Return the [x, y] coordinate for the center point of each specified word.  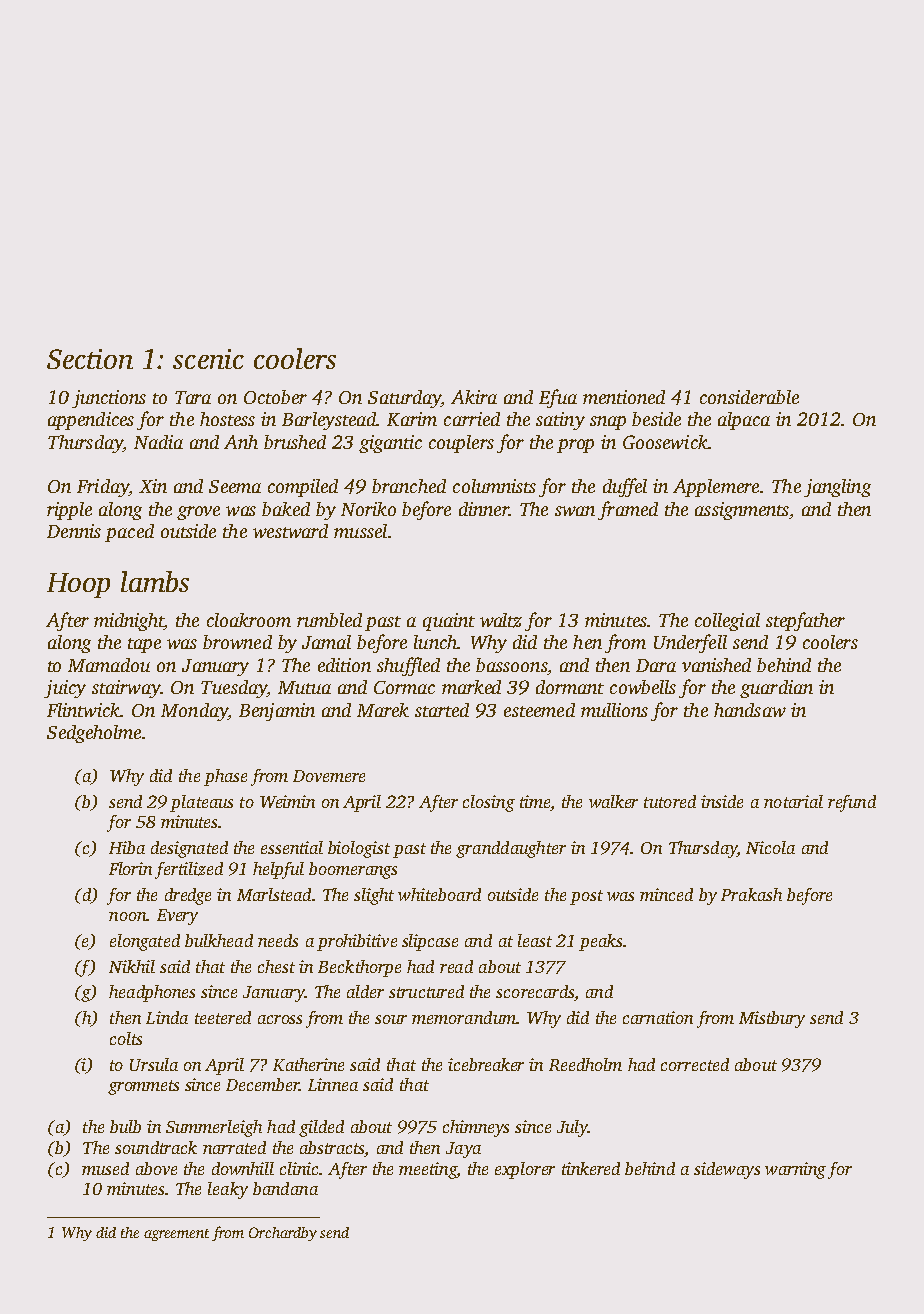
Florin [130, 868]
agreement [176, 1235]
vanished [716, 665]
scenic [208, 359]
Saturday [404, 399]
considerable [749, 397]
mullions [614, 710]
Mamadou [109, 665]
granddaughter [511, 849]
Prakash [751, 894]
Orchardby [283, 1234]
